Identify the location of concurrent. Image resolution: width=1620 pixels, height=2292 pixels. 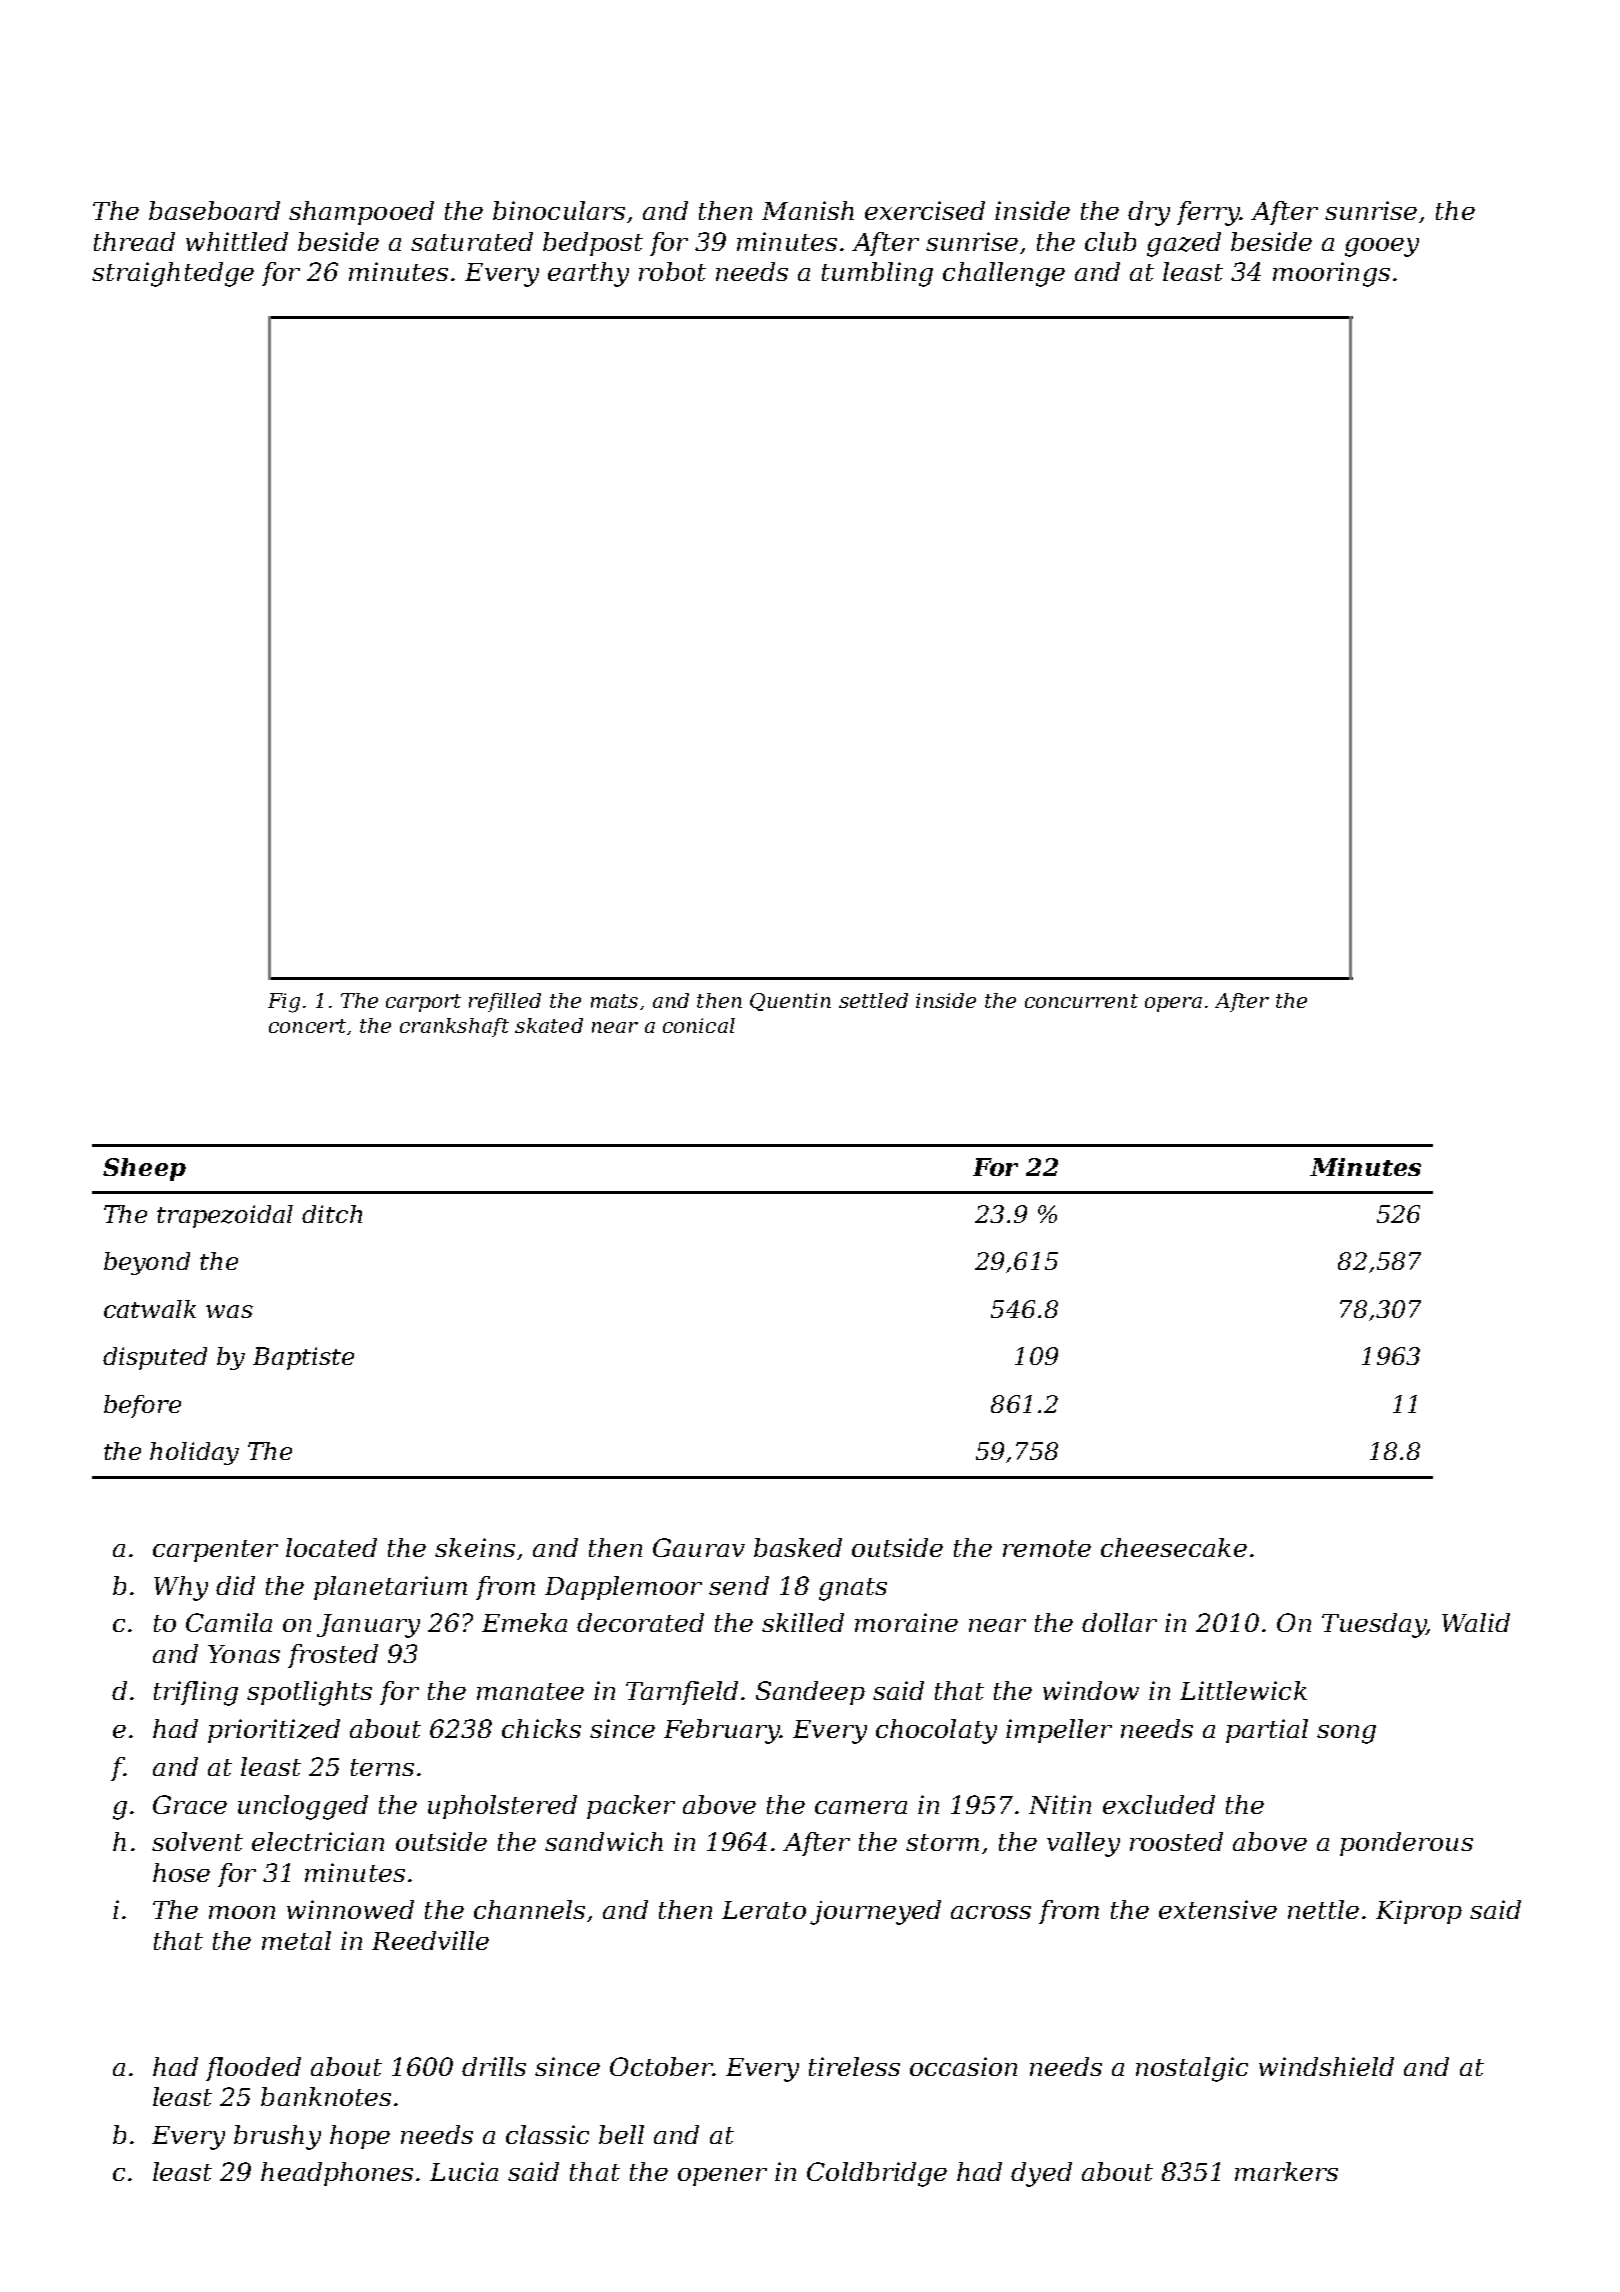
(1081, 1001).
